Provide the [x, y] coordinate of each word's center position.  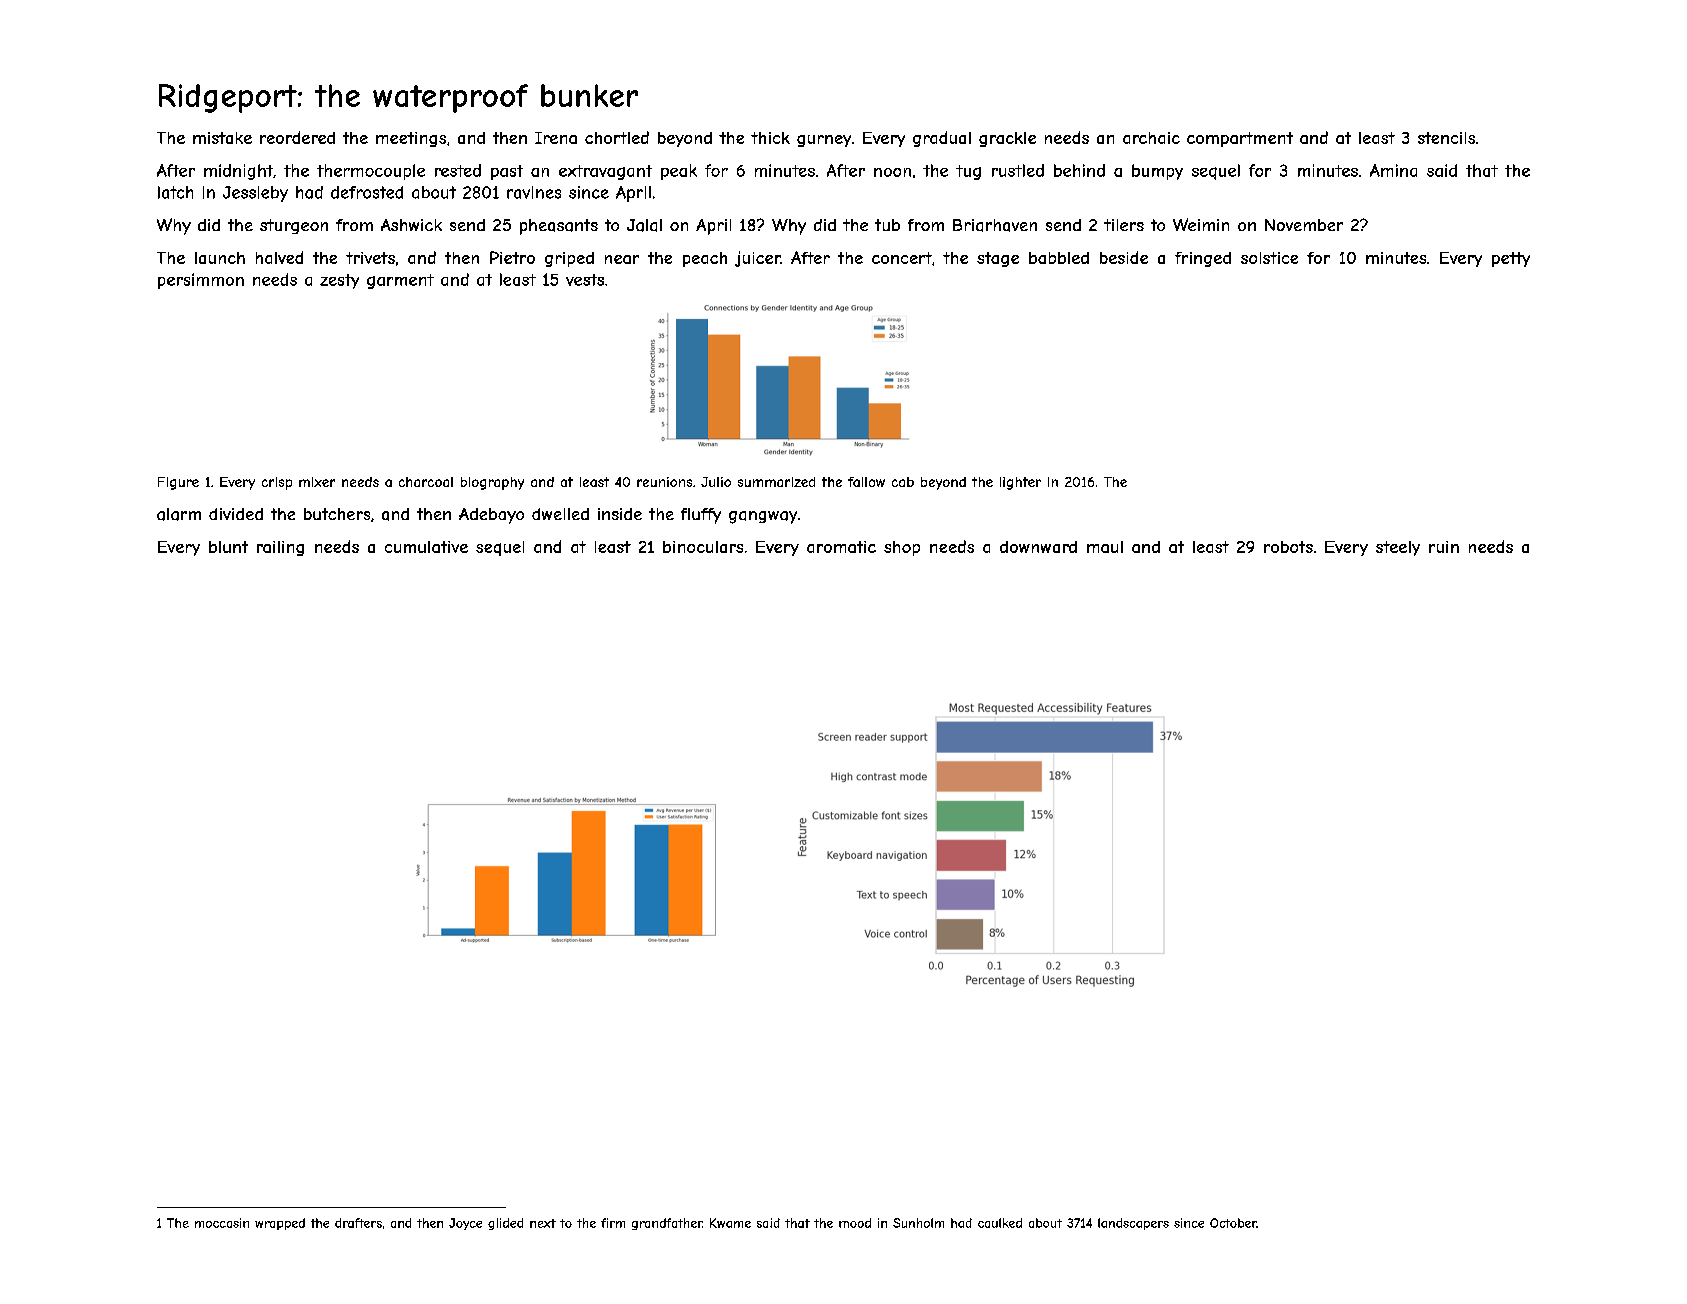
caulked [1000, 1223]
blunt [228, 547]
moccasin [222, 1223]
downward [1038, 547]
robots [1288, 547]
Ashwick [411, 225]
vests [585, 280]
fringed [1203, 259]
